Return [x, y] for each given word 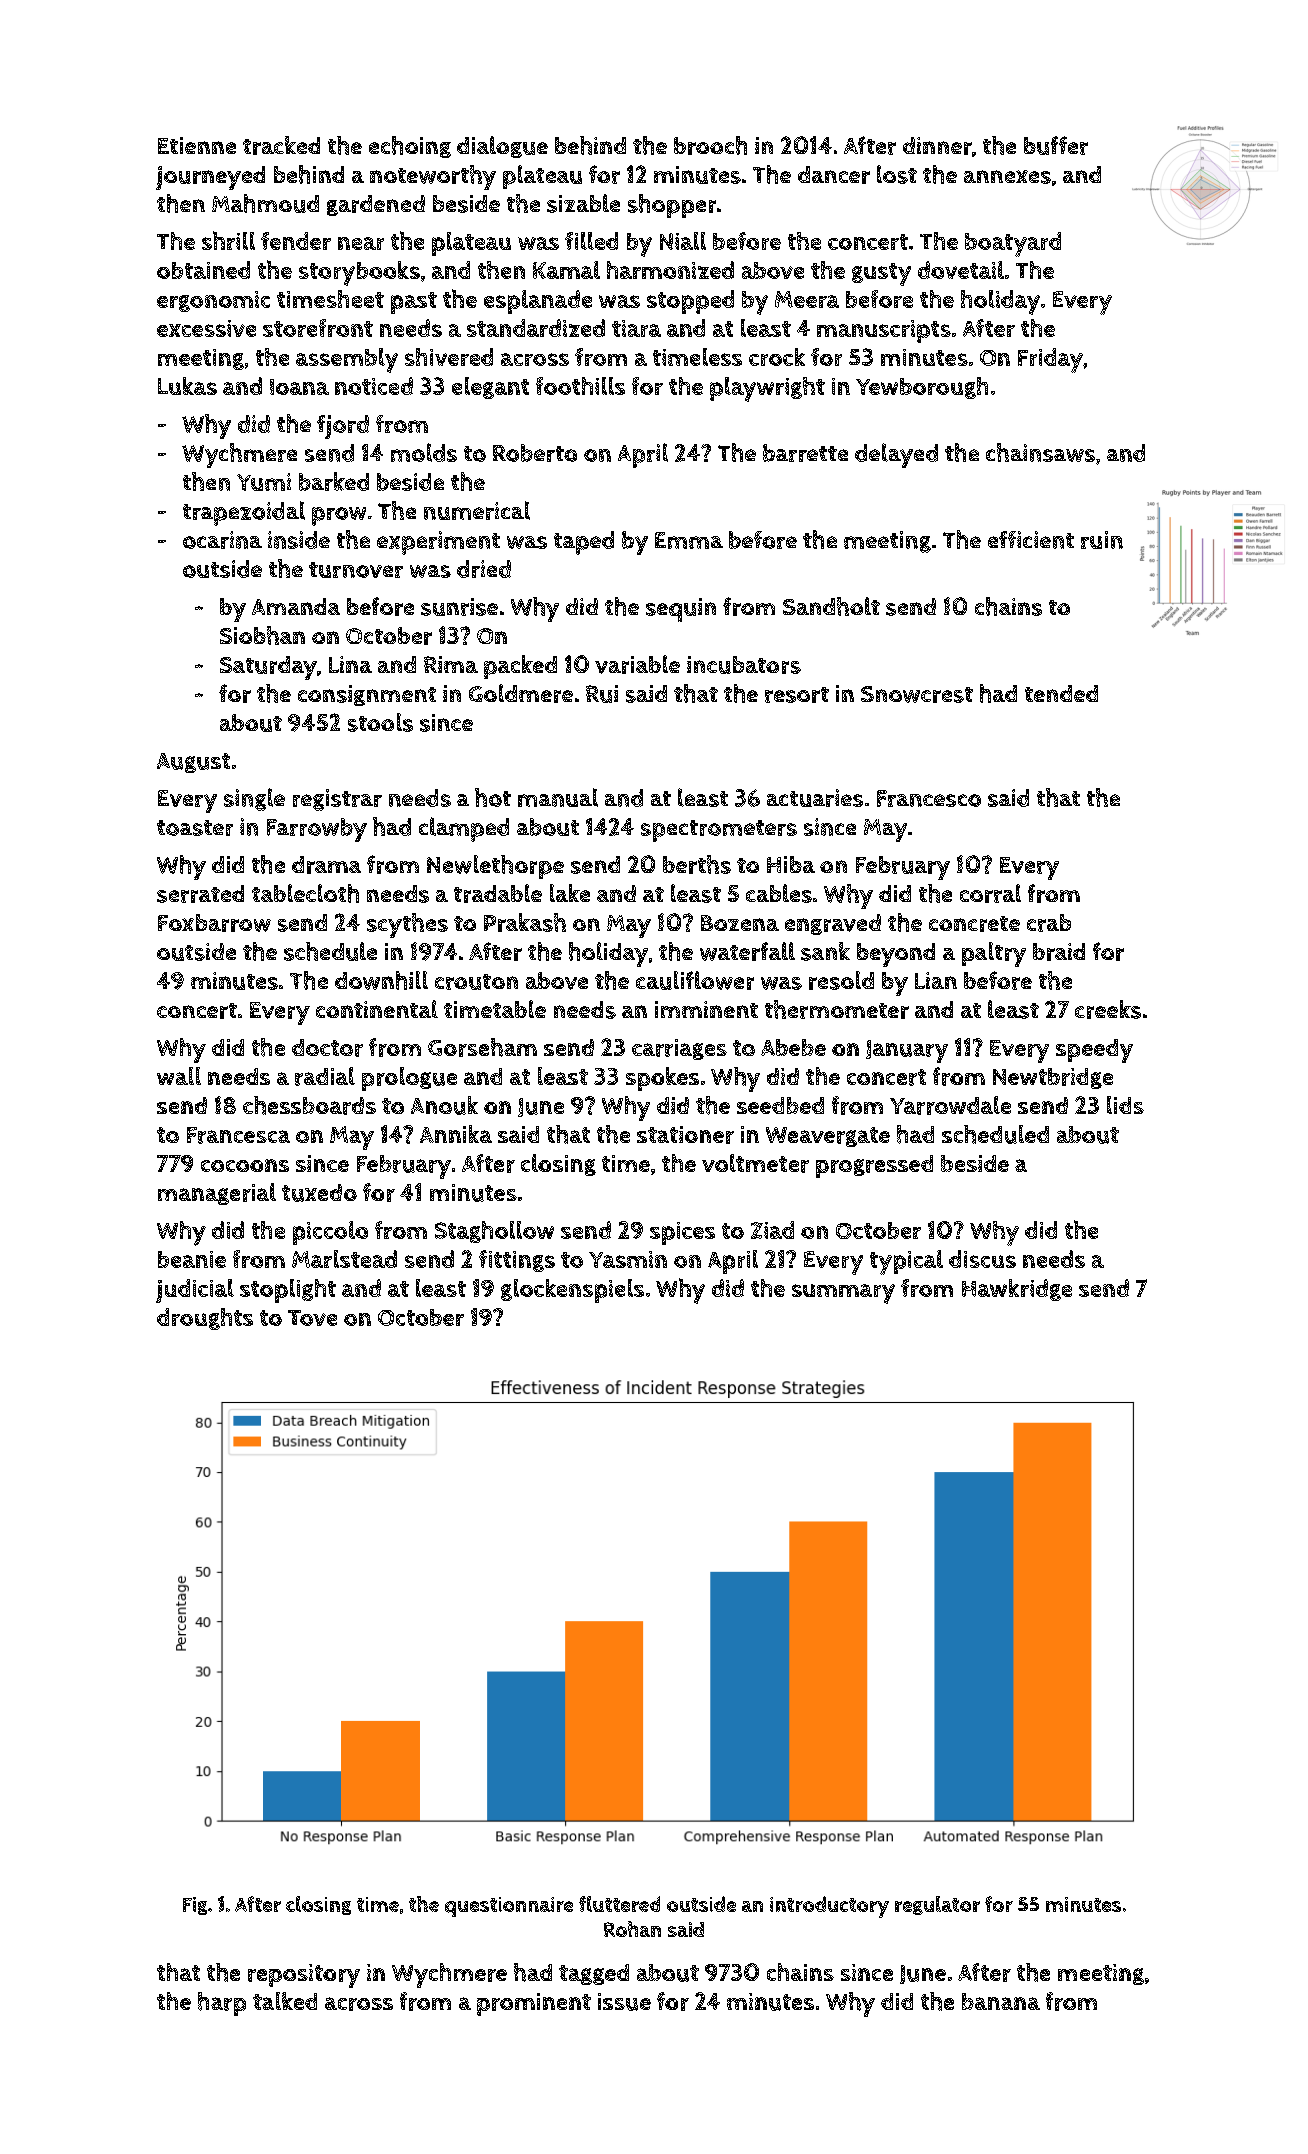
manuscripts [884, 331]
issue [624, 2002]
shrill [228, 240]
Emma [689, 540]
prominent [534, 2004]
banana [1001, 2001]
